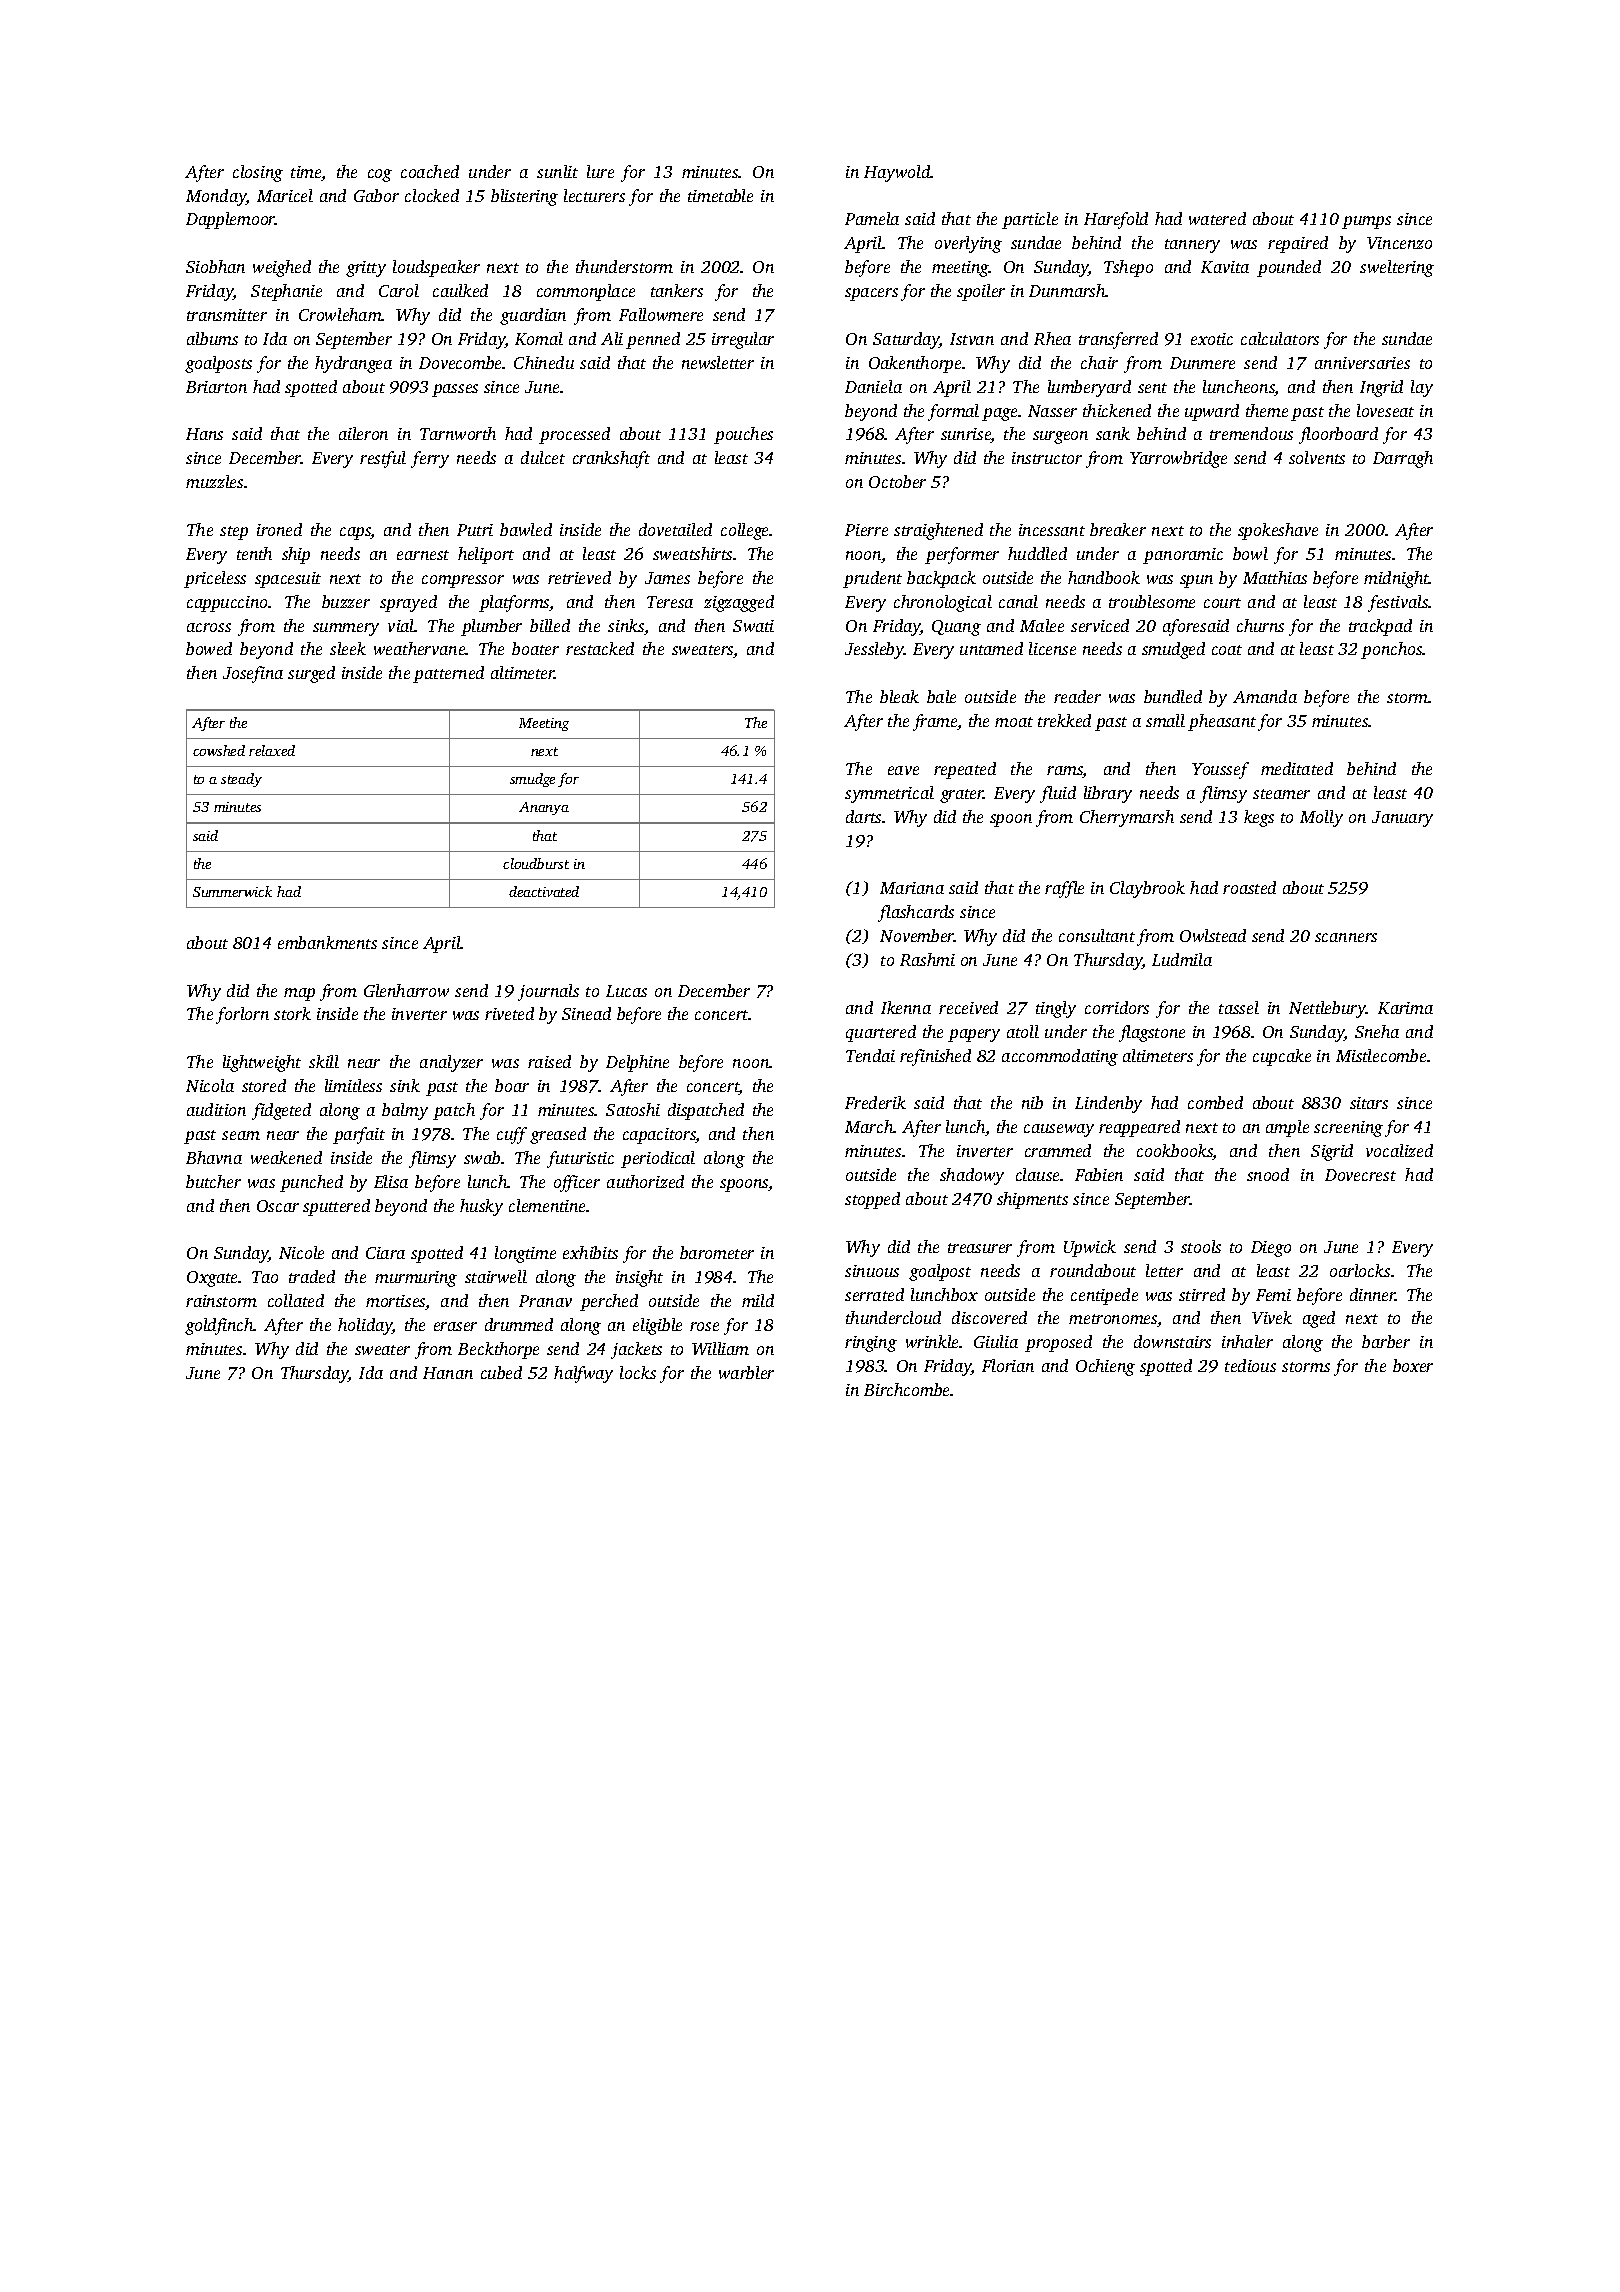 Image resolution: width=1620 pixels, height=2292 pixels. Describe the element at coordinates (430, 171) in the image. I see `coached` at that location.
